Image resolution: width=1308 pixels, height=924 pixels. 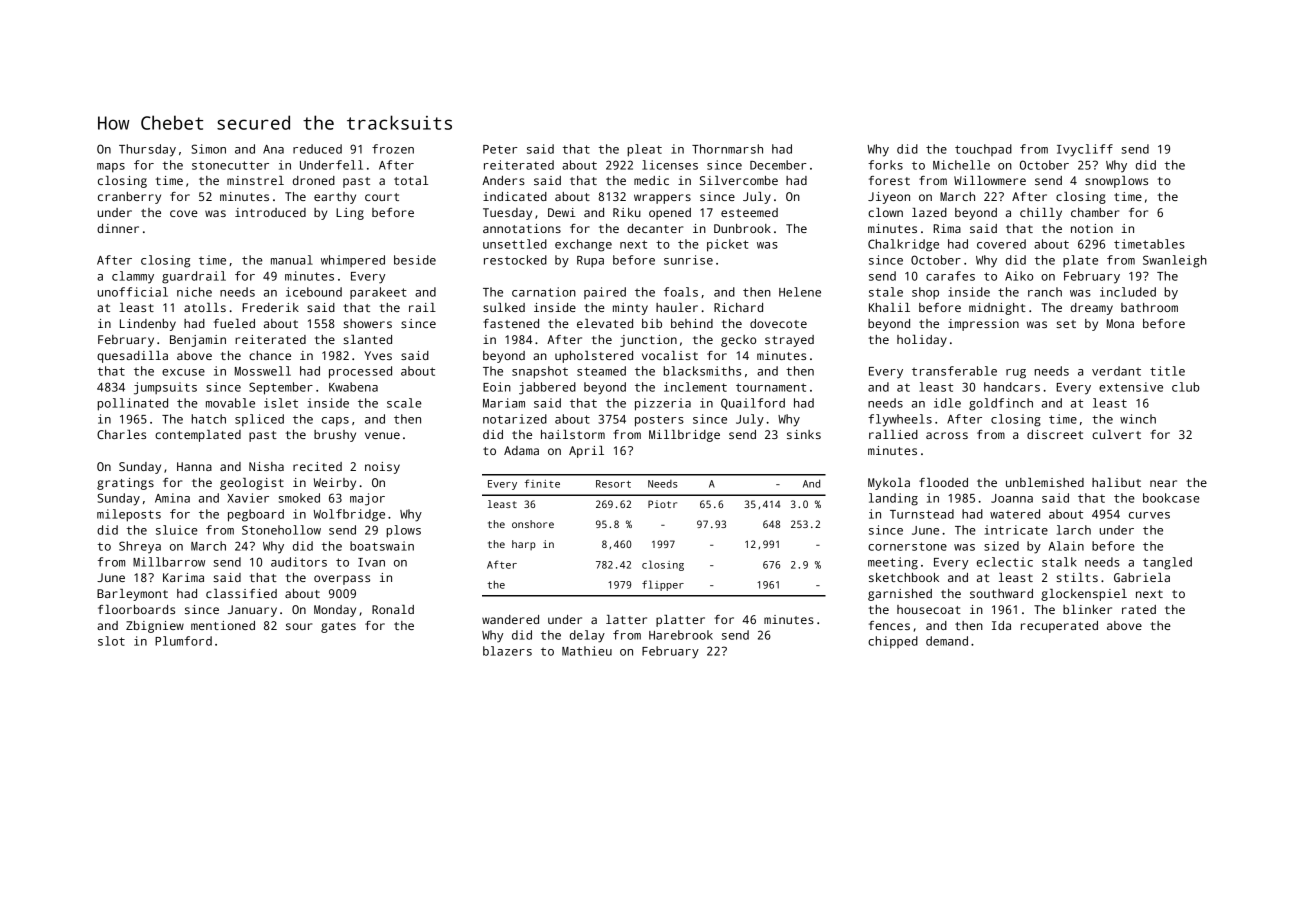 What do you see at coordinates (903, 245) in the screenshot?
I see `Chalkridge` at bounding box center [903, 245].
